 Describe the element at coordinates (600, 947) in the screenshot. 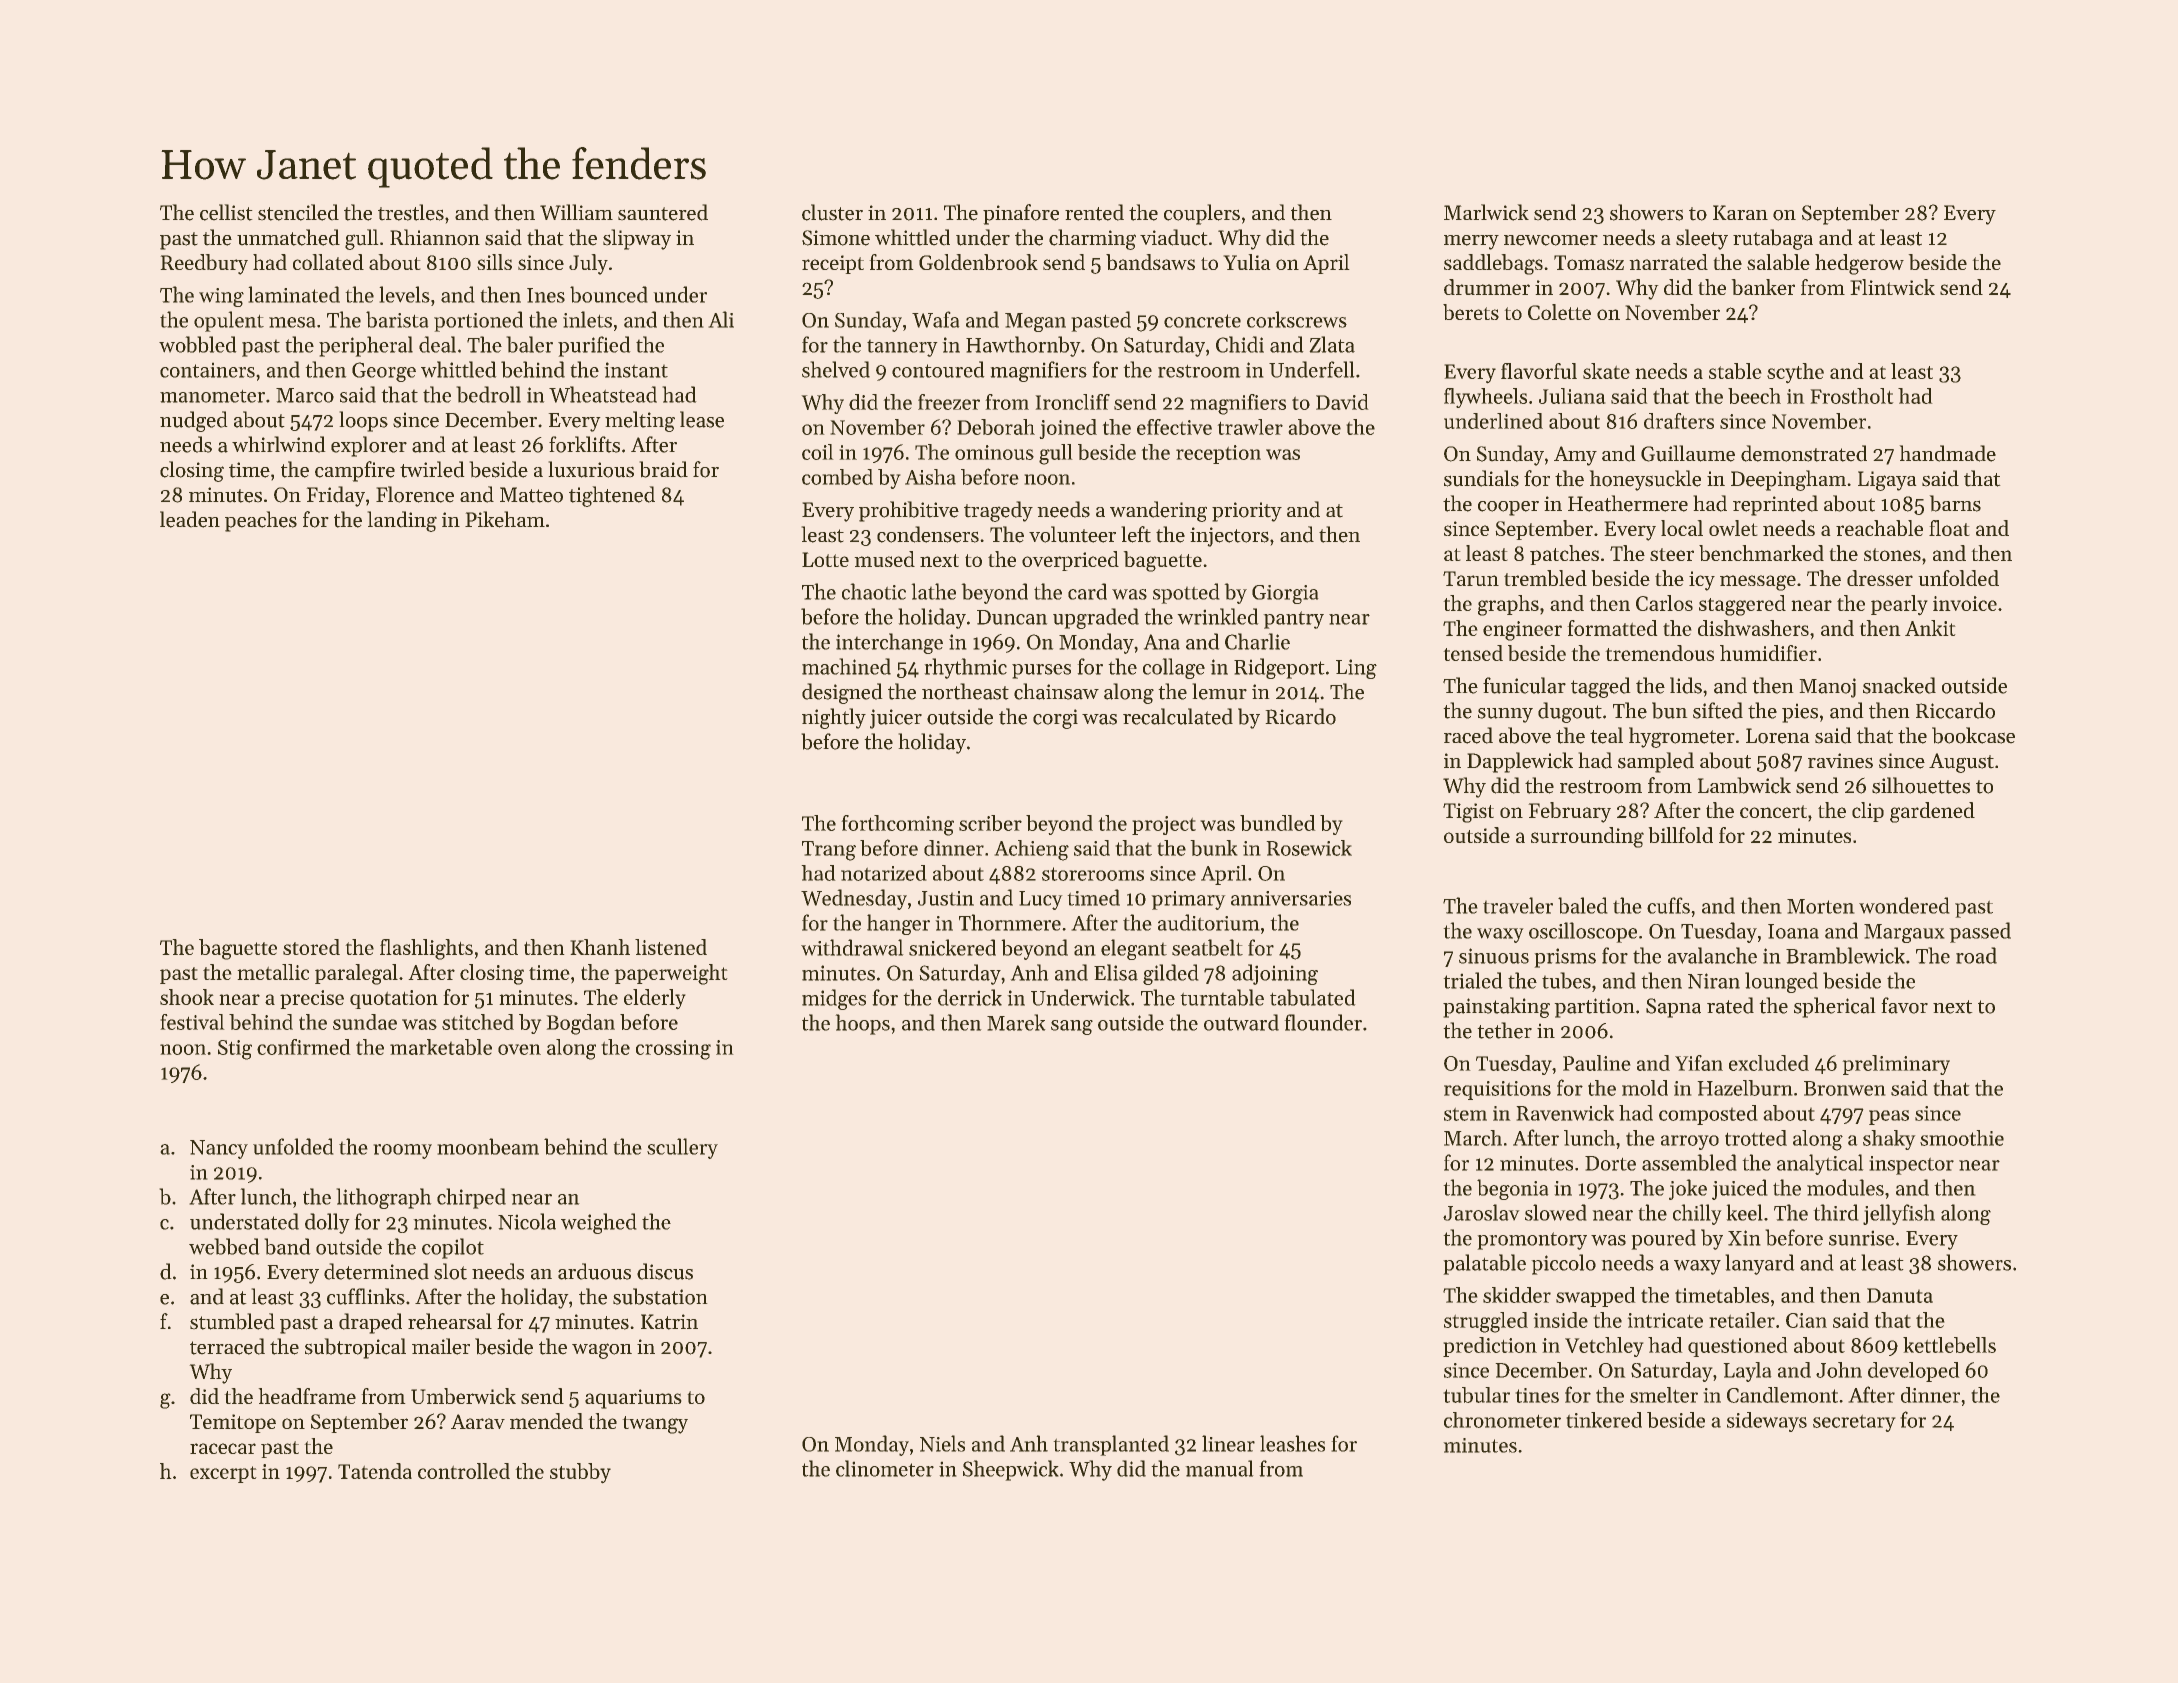

I see `Khanh` at that location.
